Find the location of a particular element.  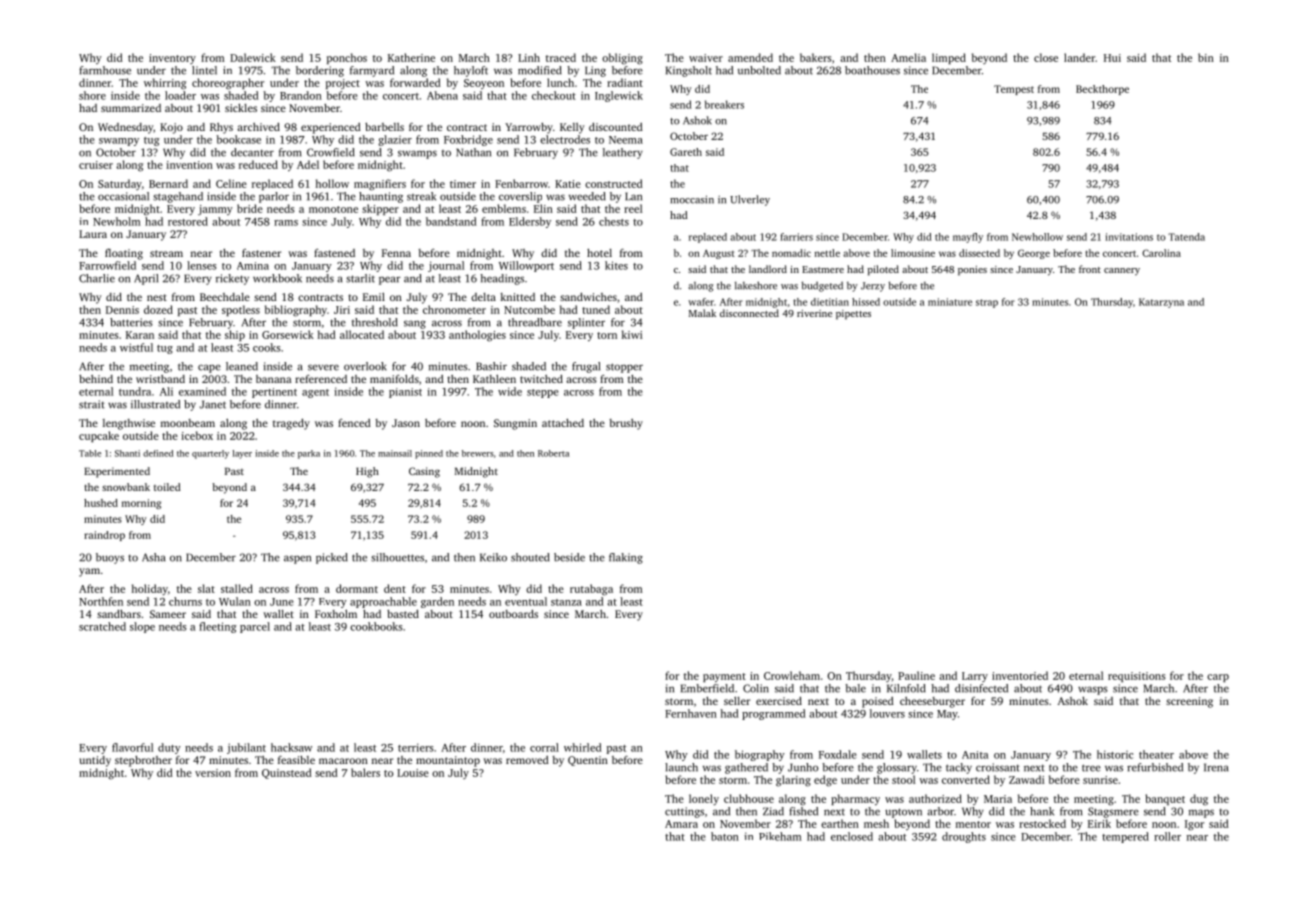

bin is located at coordinates (1206, 57).
